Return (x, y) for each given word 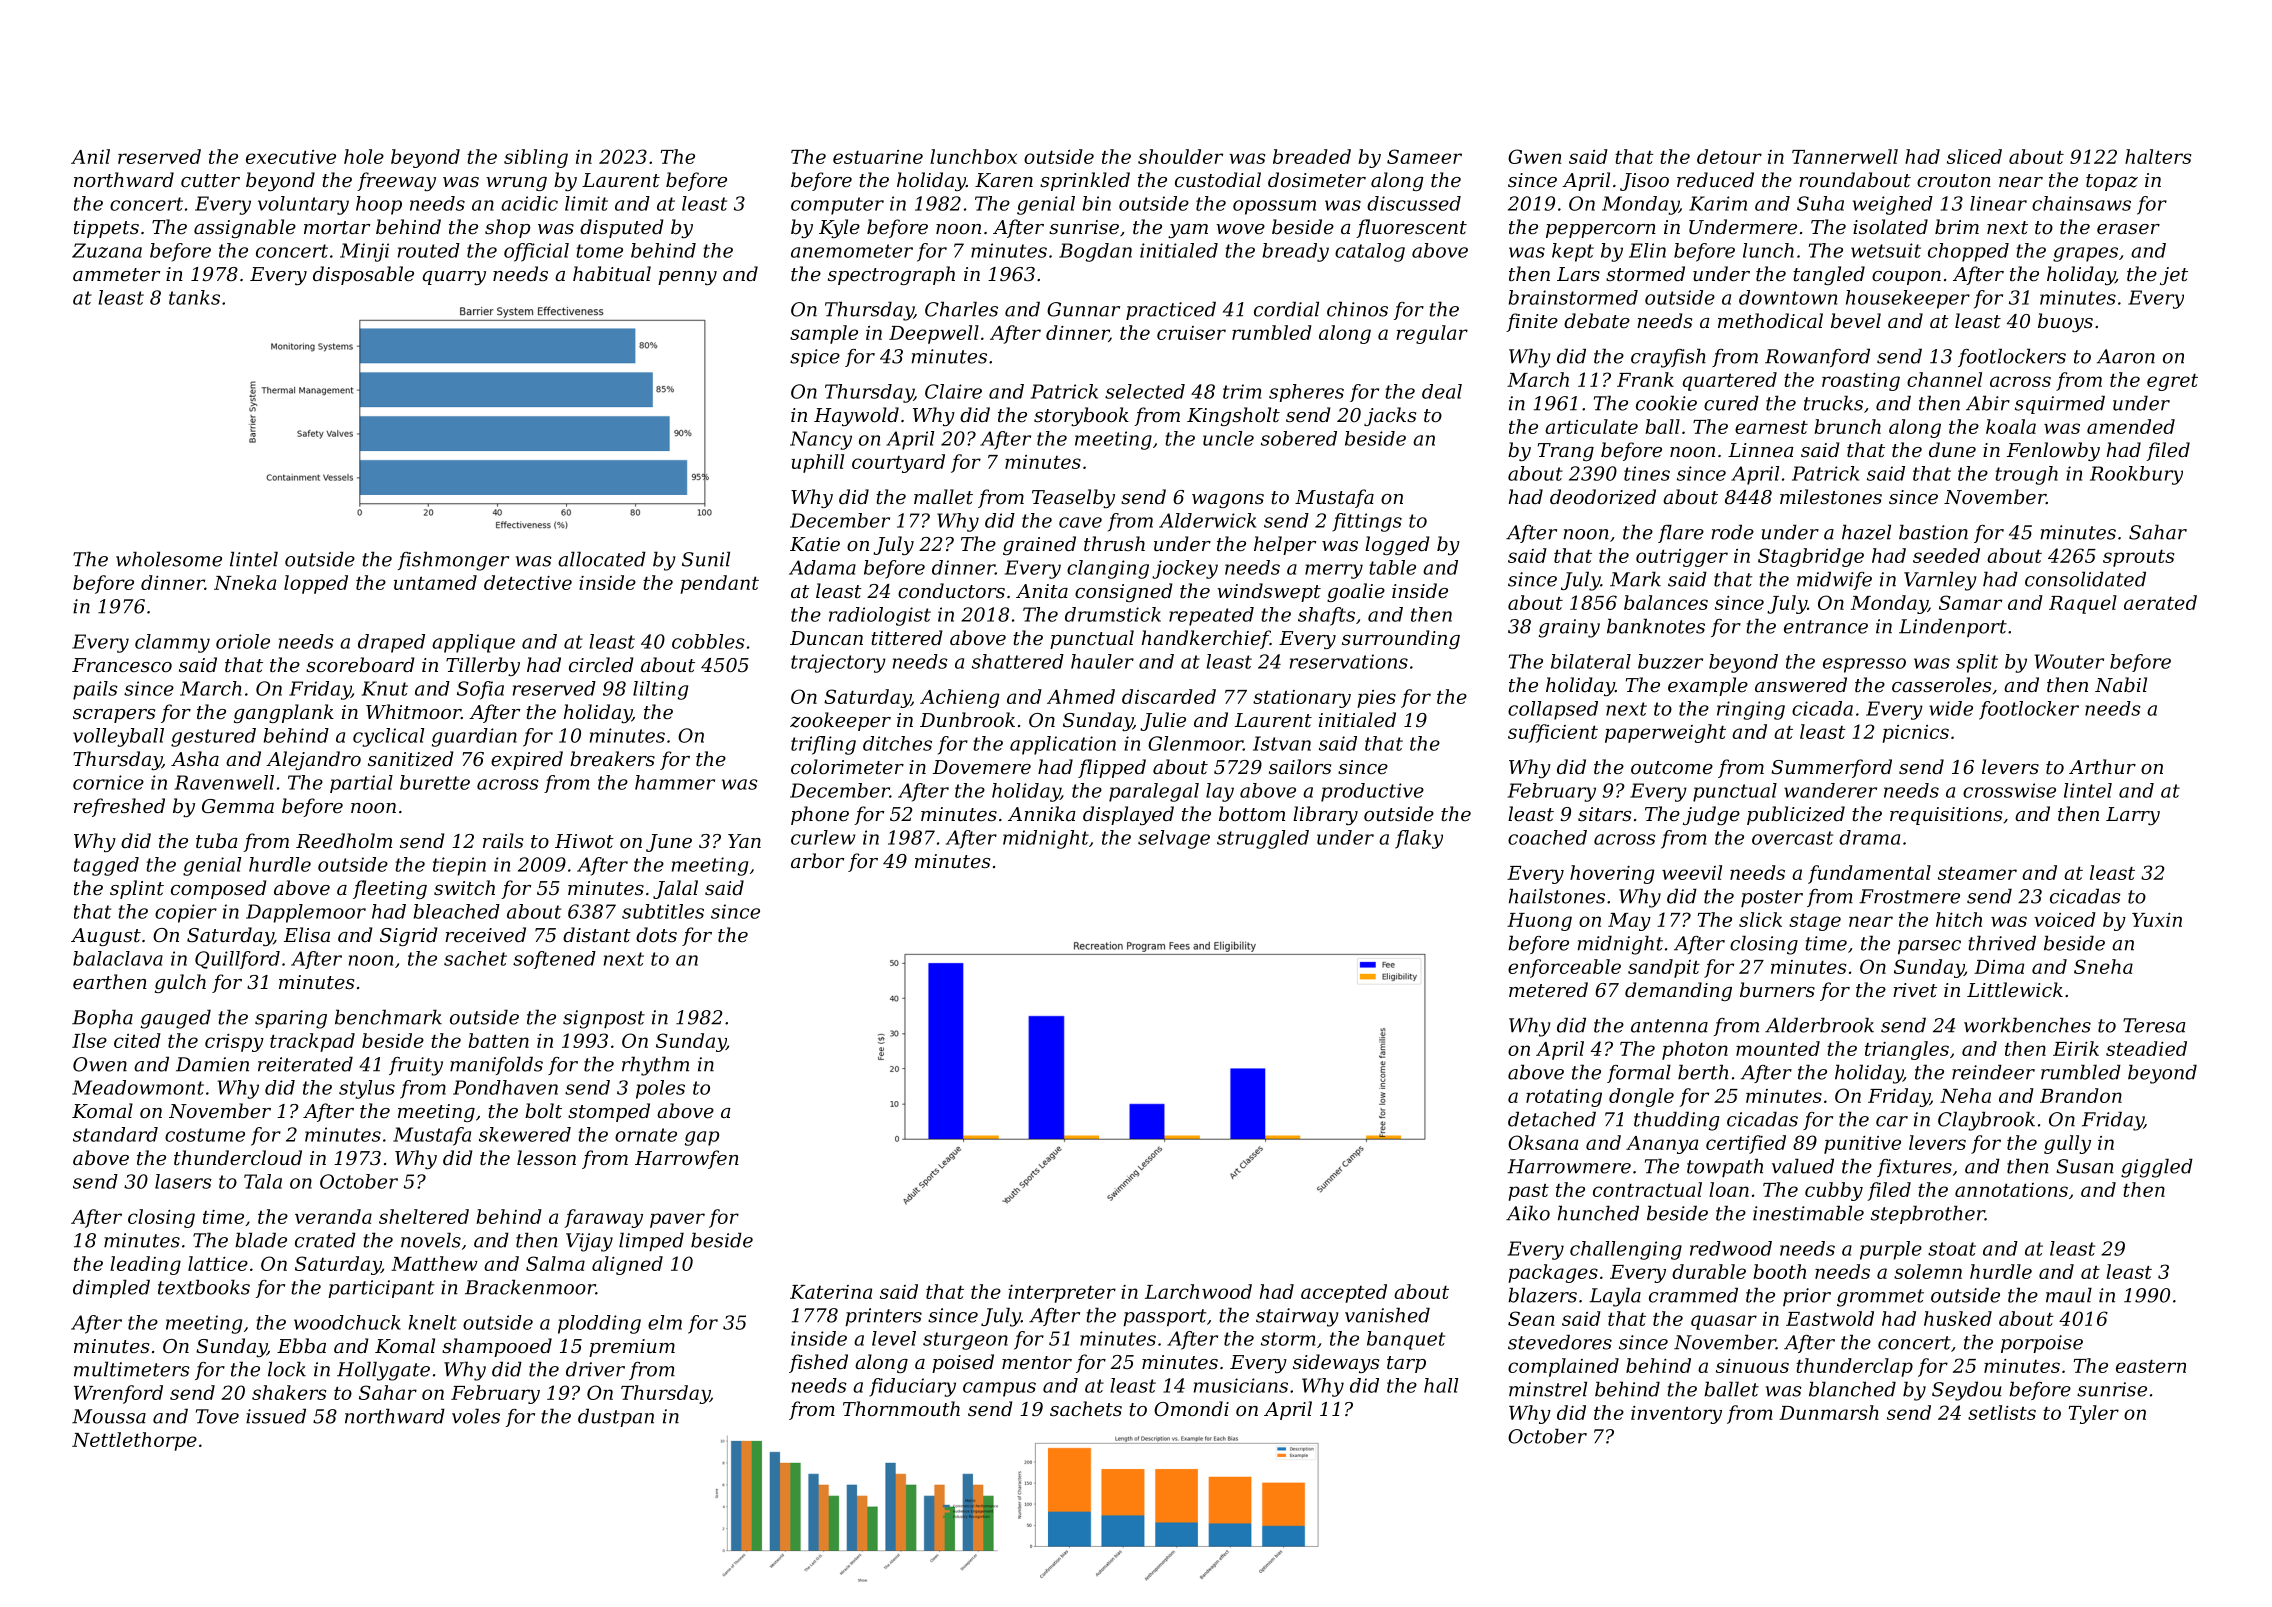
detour (1729, 156)
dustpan (616, 1417)
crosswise (2009, 790)
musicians (1241, 1385)
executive (291, 157)
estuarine (878, 157)
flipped (1112, 768)
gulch (180, 983)
